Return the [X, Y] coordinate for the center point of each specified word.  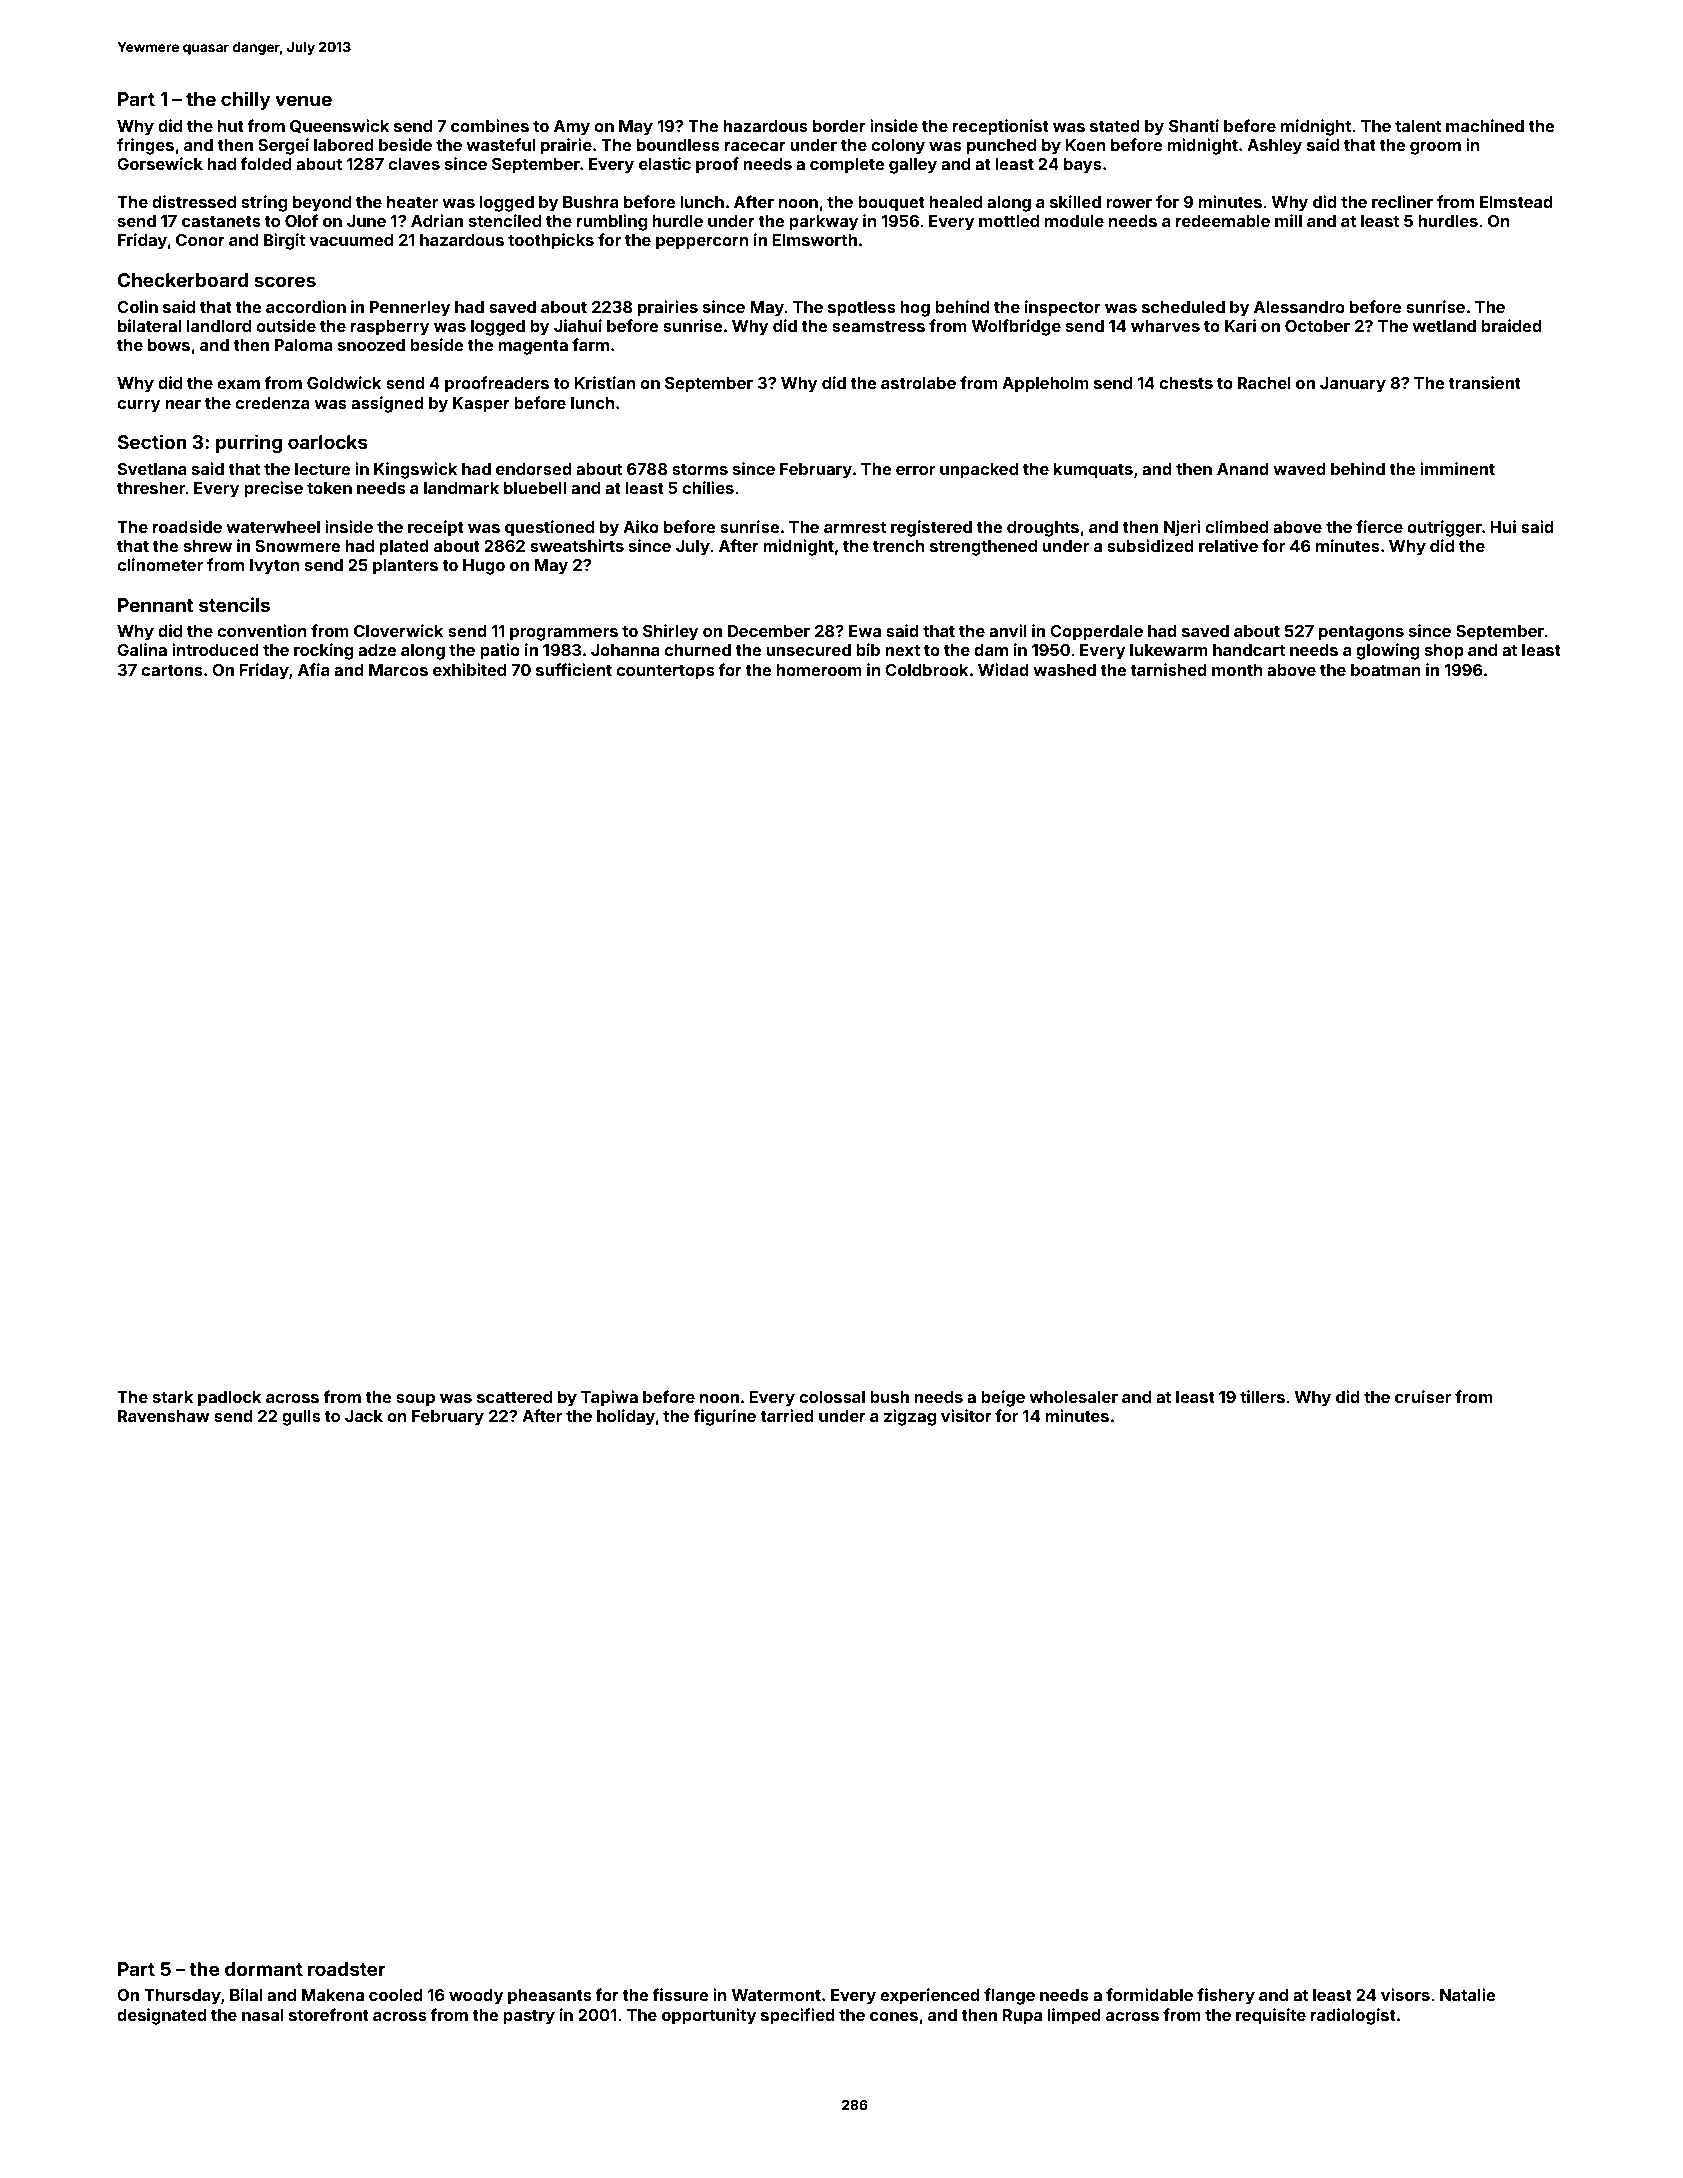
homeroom [819, 670]
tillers [1262, 1396]
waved [1299, 469]
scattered [514, 1397]
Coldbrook [927, 670]
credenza [272, 403]
